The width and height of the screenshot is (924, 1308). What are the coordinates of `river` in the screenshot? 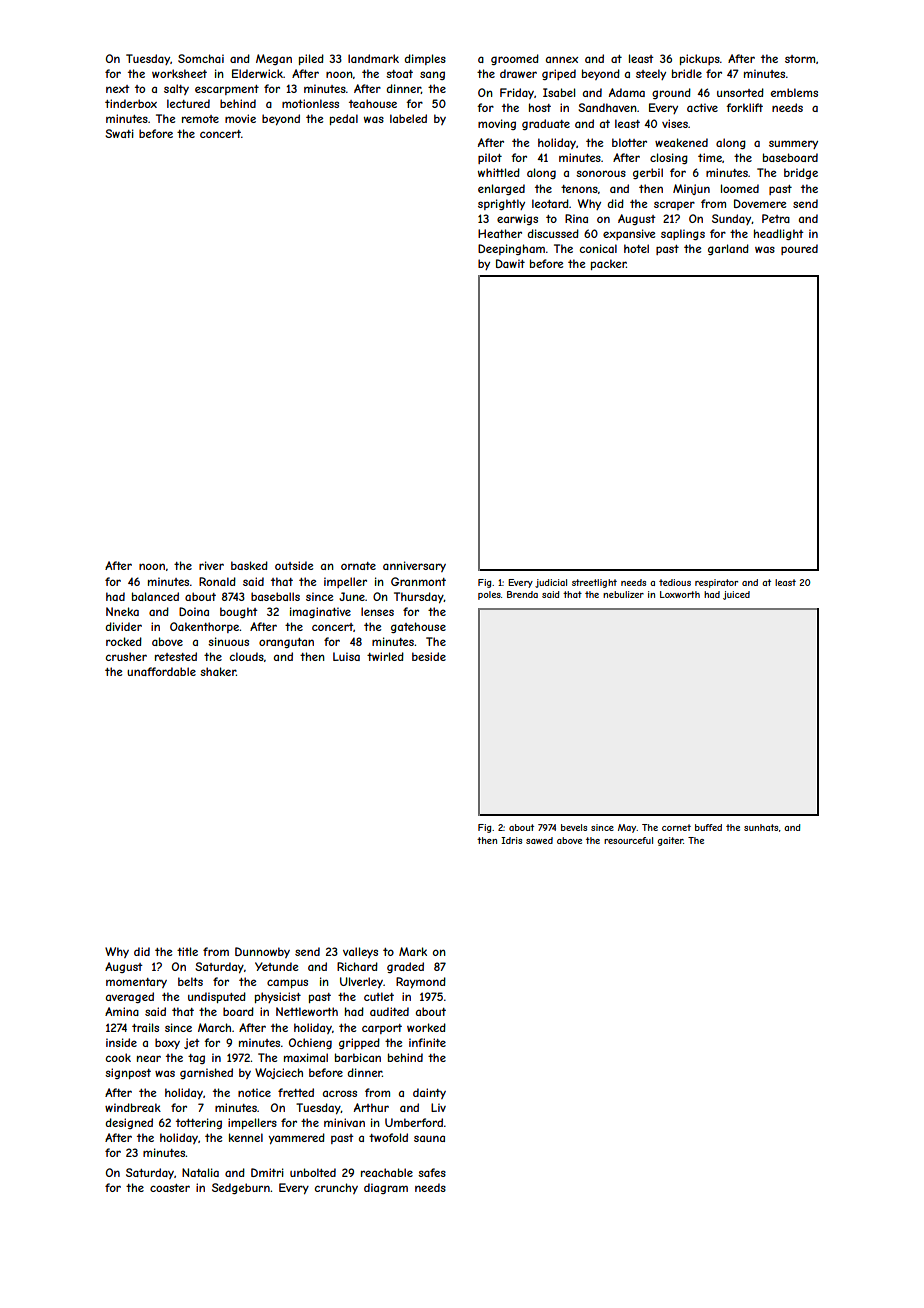 It's located at (211, 565).
